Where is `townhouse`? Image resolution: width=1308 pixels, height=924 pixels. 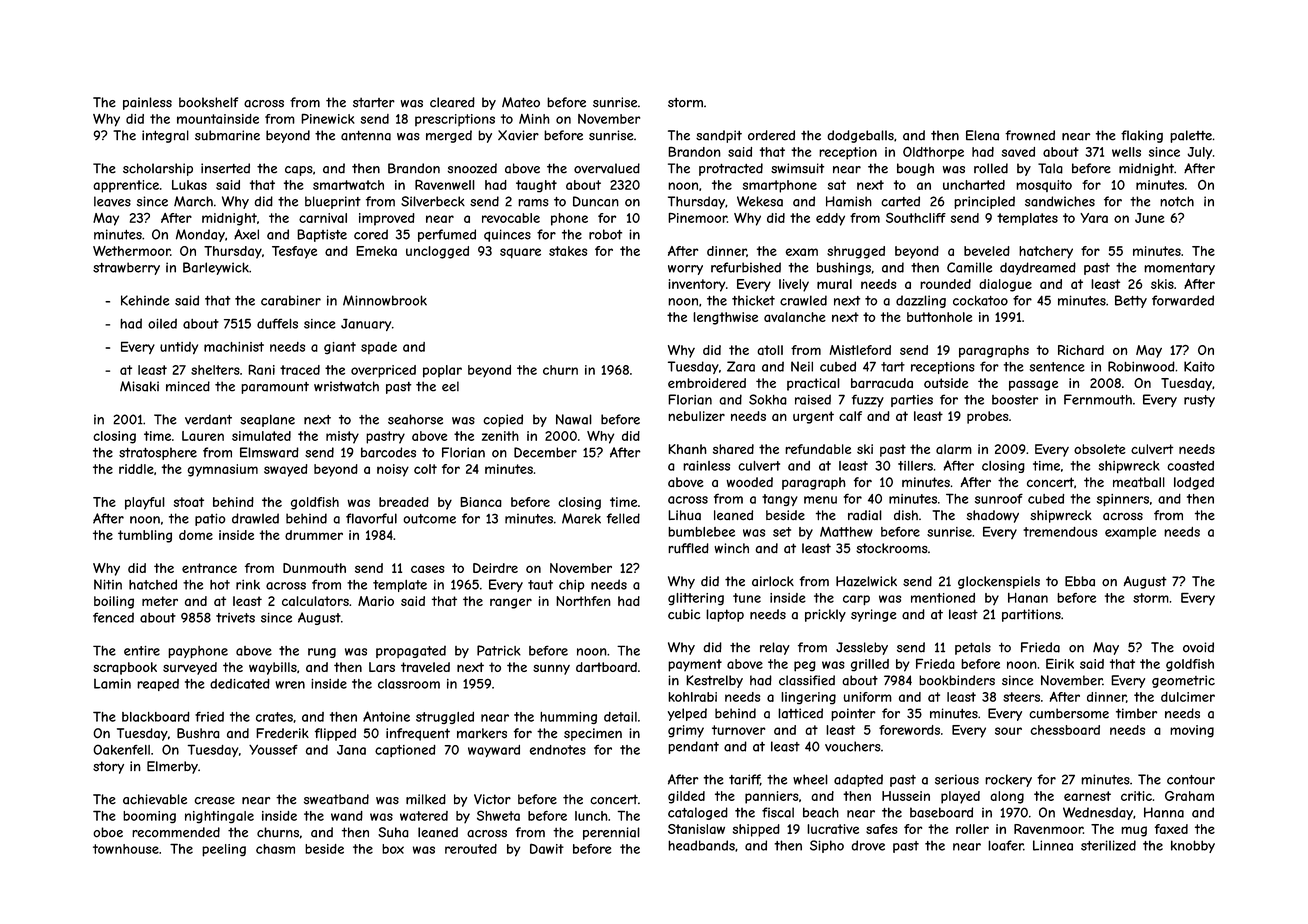
townhouse is located at coordinates (126, 849).
